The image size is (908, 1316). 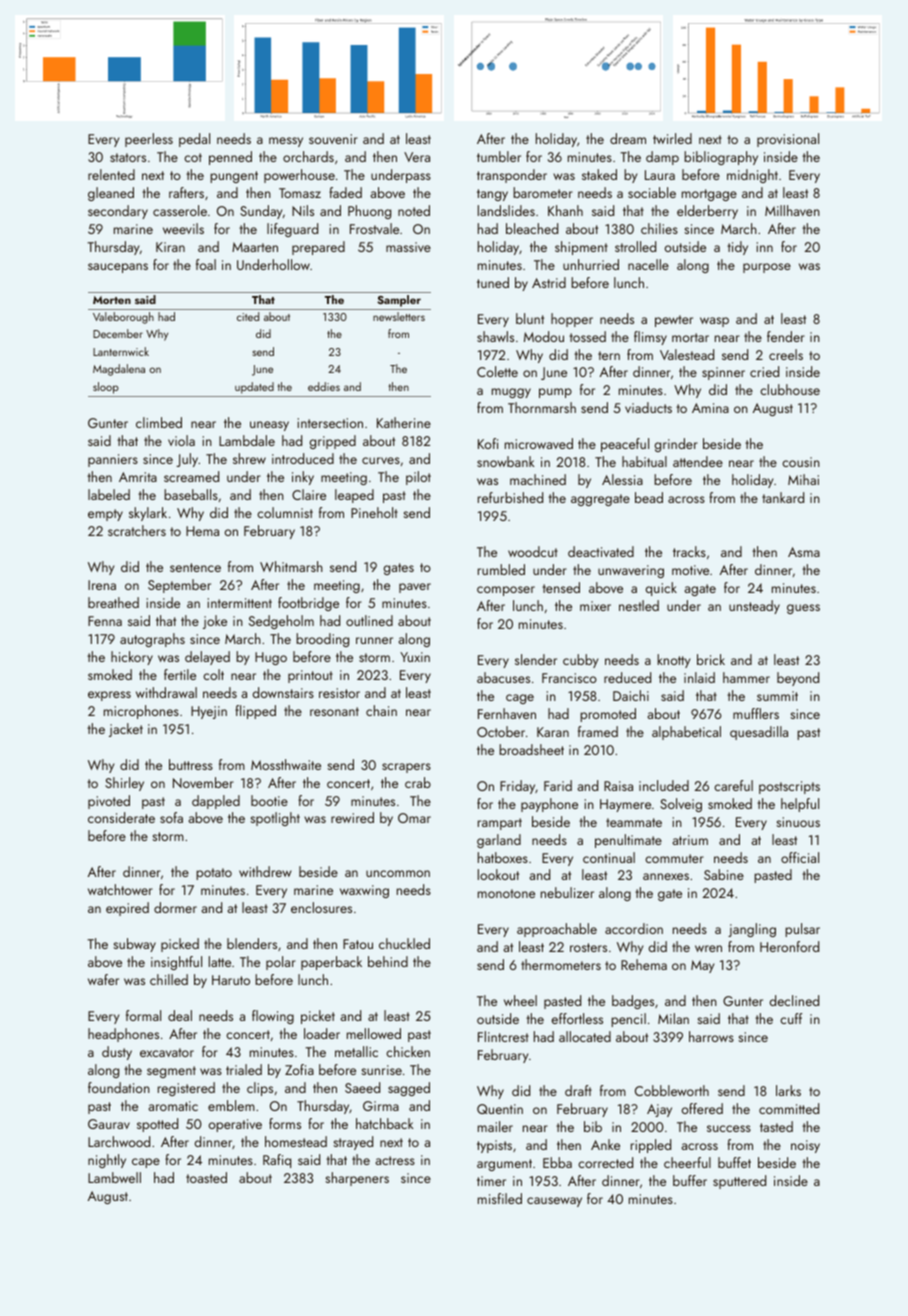 What do you see at coordinates (499, 156) in the document?
I see `tumbler` at bounding box center [499, 156].
